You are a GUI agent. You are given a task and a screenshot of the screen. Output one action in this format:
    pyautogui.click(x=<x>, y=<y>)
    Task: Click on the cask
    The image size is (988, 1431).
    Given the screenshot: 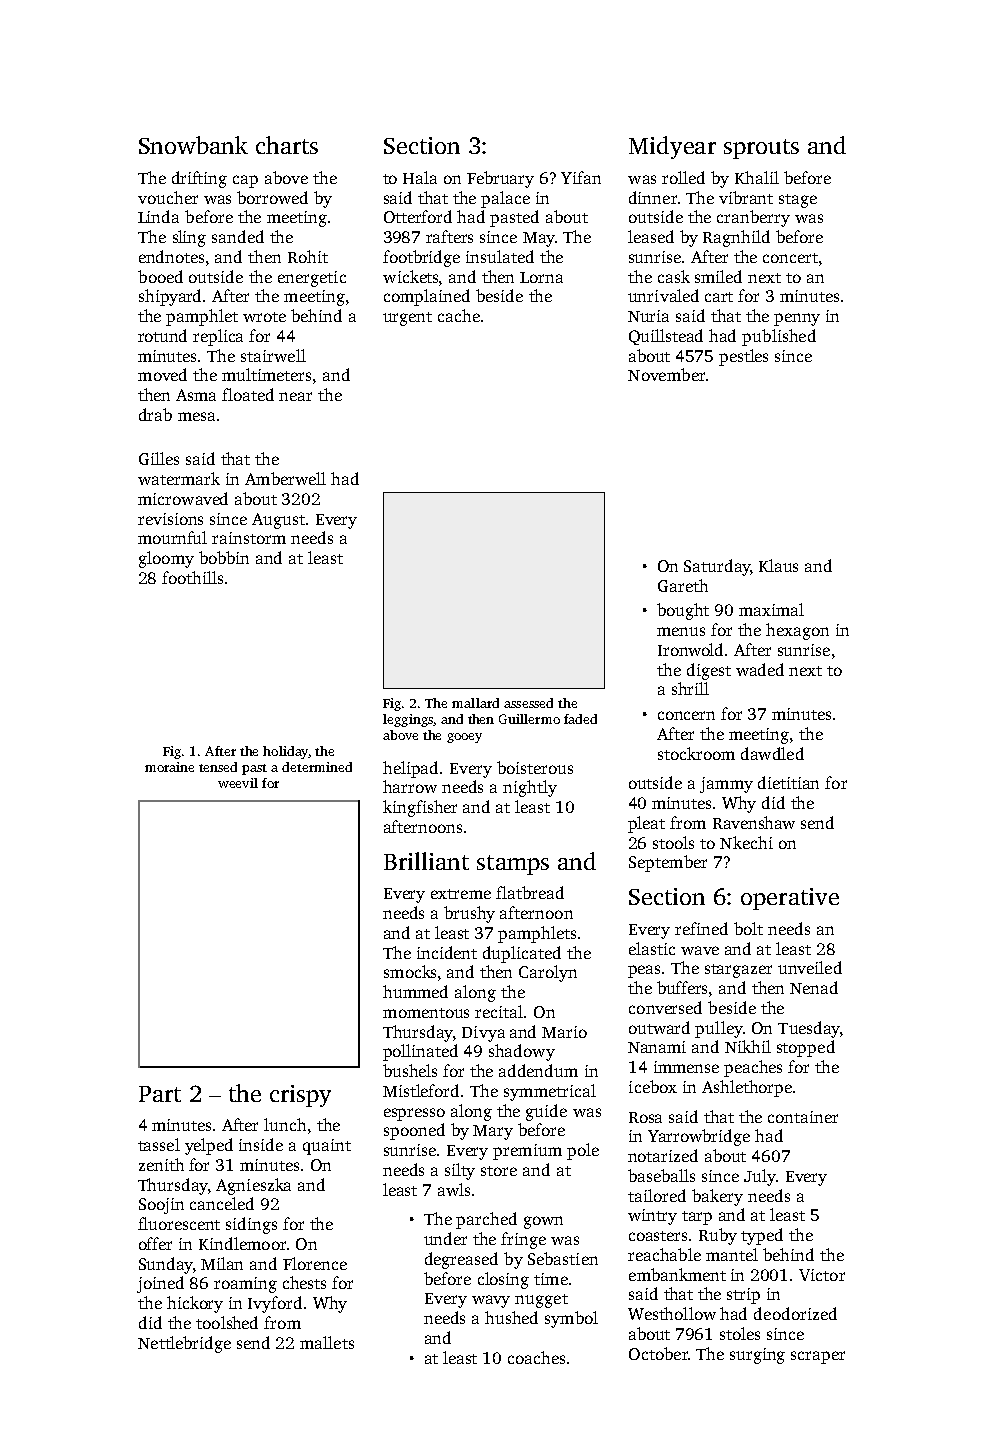 What is the action you would take?
    pyautogui.click(x=674, y=276)
